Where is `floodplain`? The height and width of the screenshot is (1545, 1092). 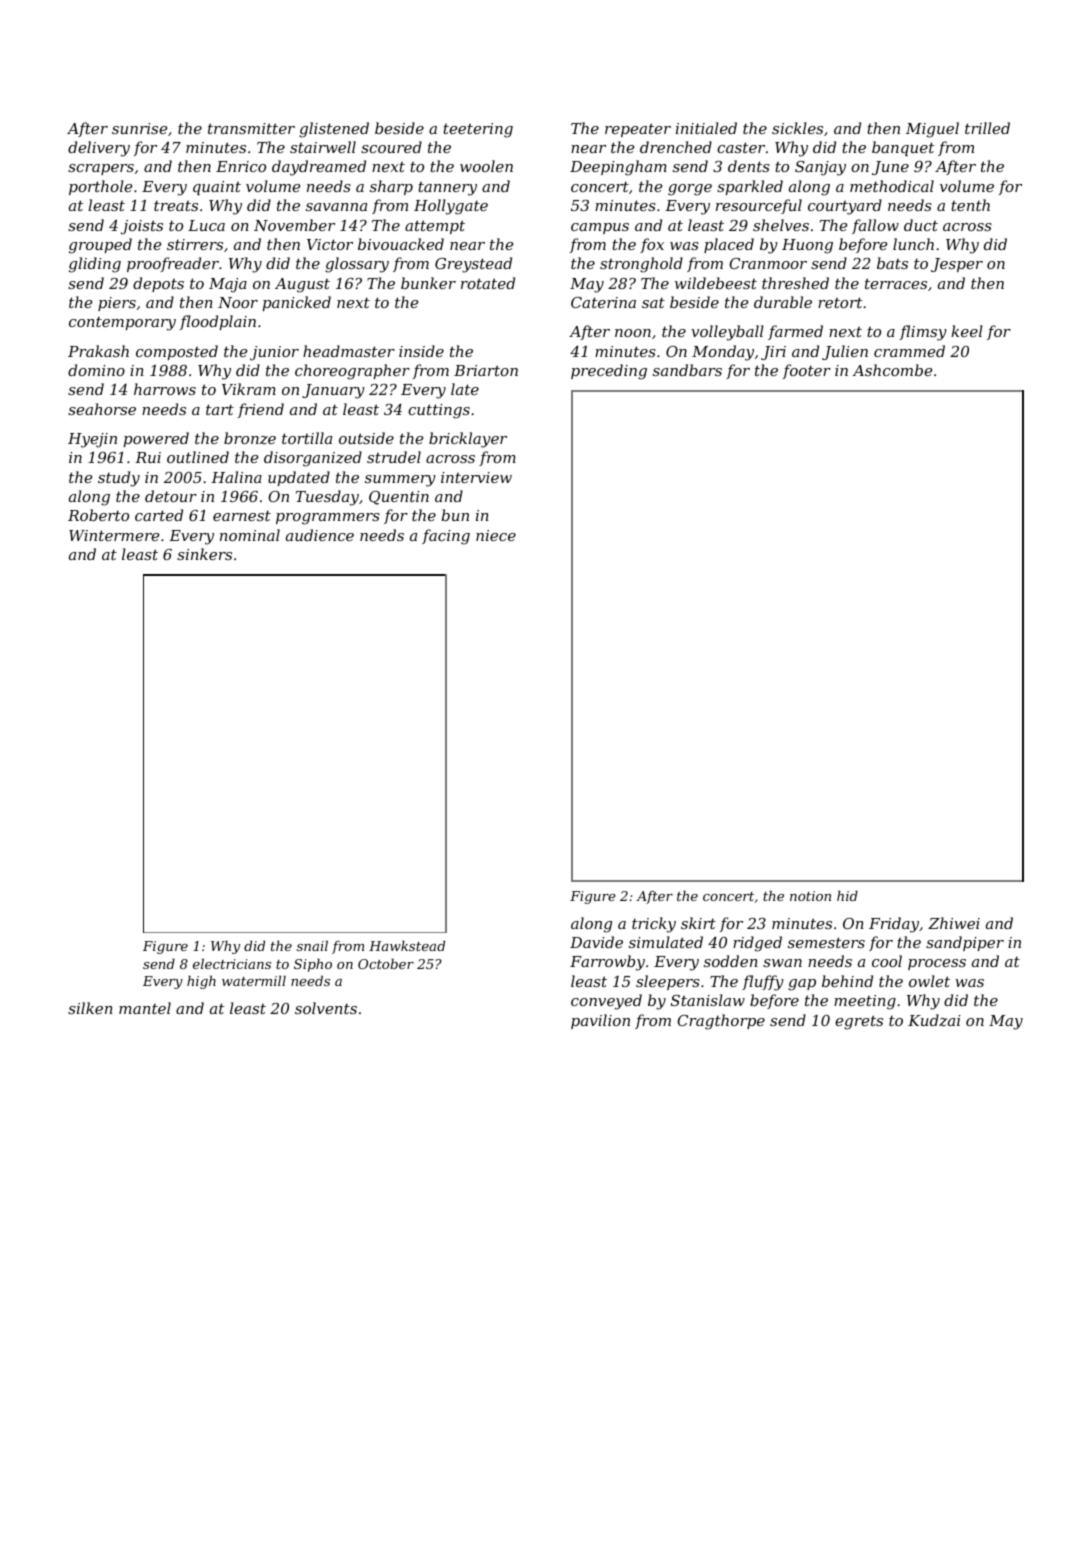 floodplain is located at coordinates (218, 322).
